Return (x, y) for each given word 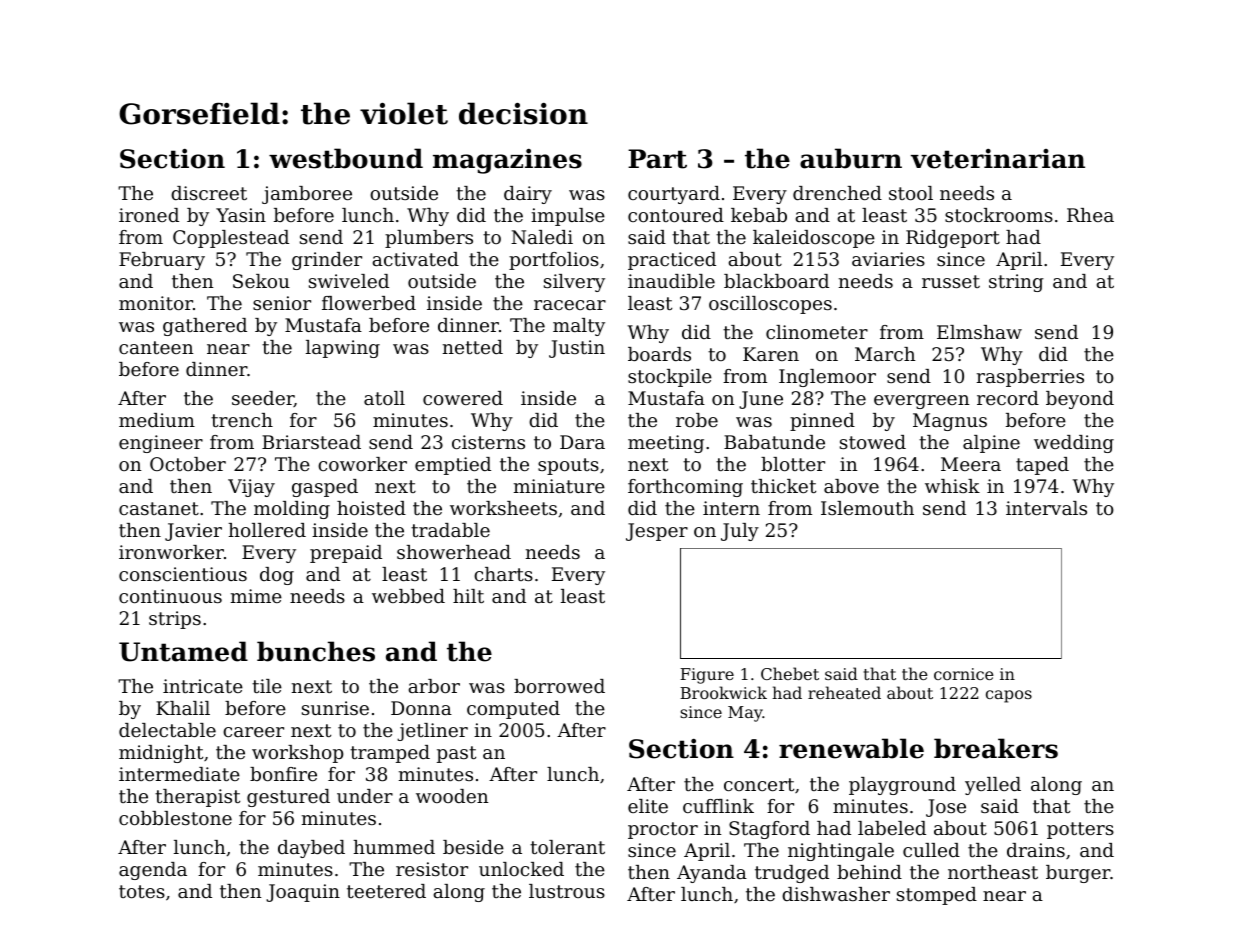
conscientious (183, 574)
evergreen (921, 402)
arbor (434, 686)
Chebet (790, 673)
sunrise (335, 708)
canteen (156, 347)
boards (659, 354)
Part (657, 159)
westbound (346, 158)
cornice (964, 674)
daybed (311, 849)
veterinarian (998, 159)
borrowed (559, 686)
